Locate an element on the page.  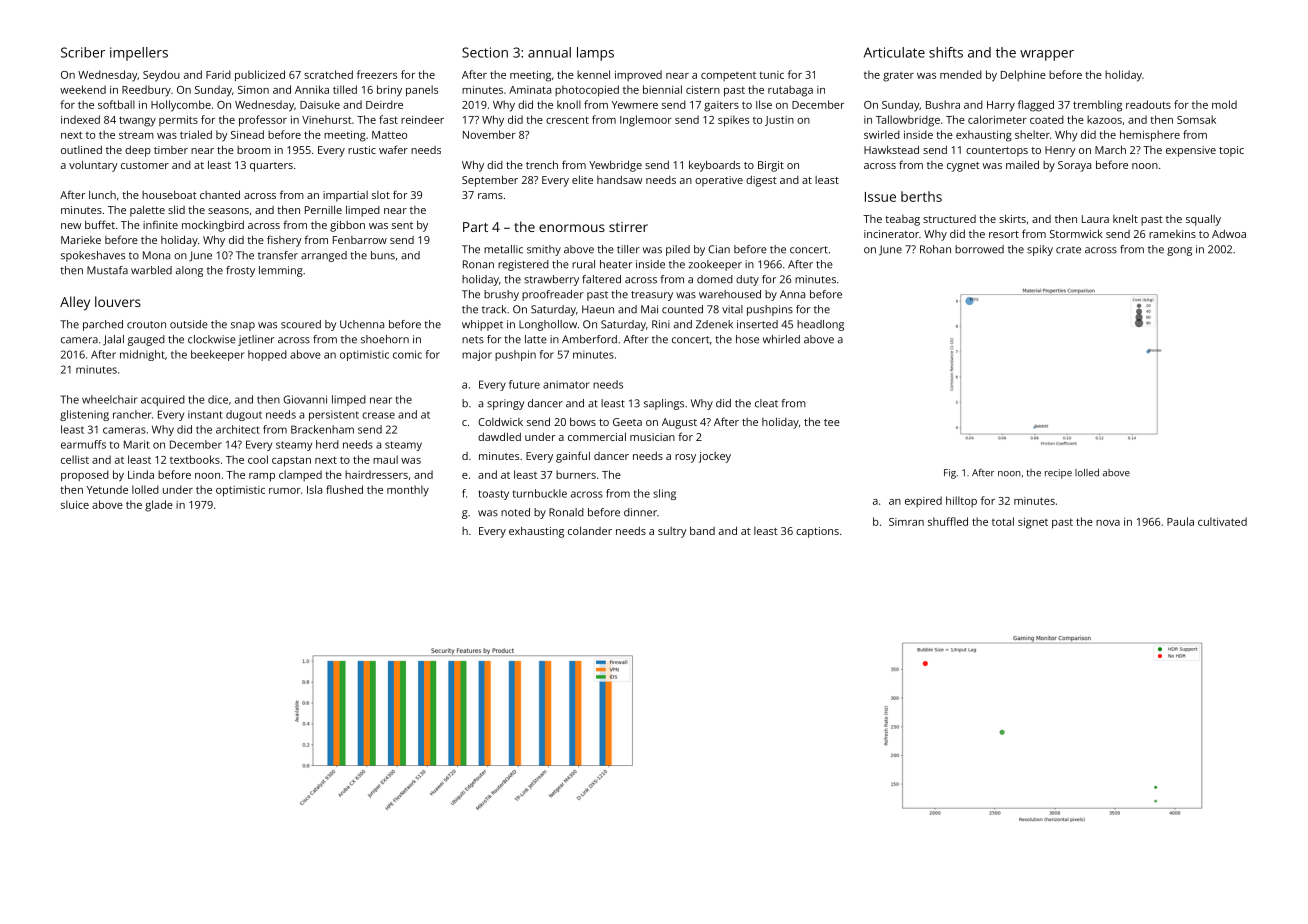
Yetunde is located at coordinates (107, 489).
